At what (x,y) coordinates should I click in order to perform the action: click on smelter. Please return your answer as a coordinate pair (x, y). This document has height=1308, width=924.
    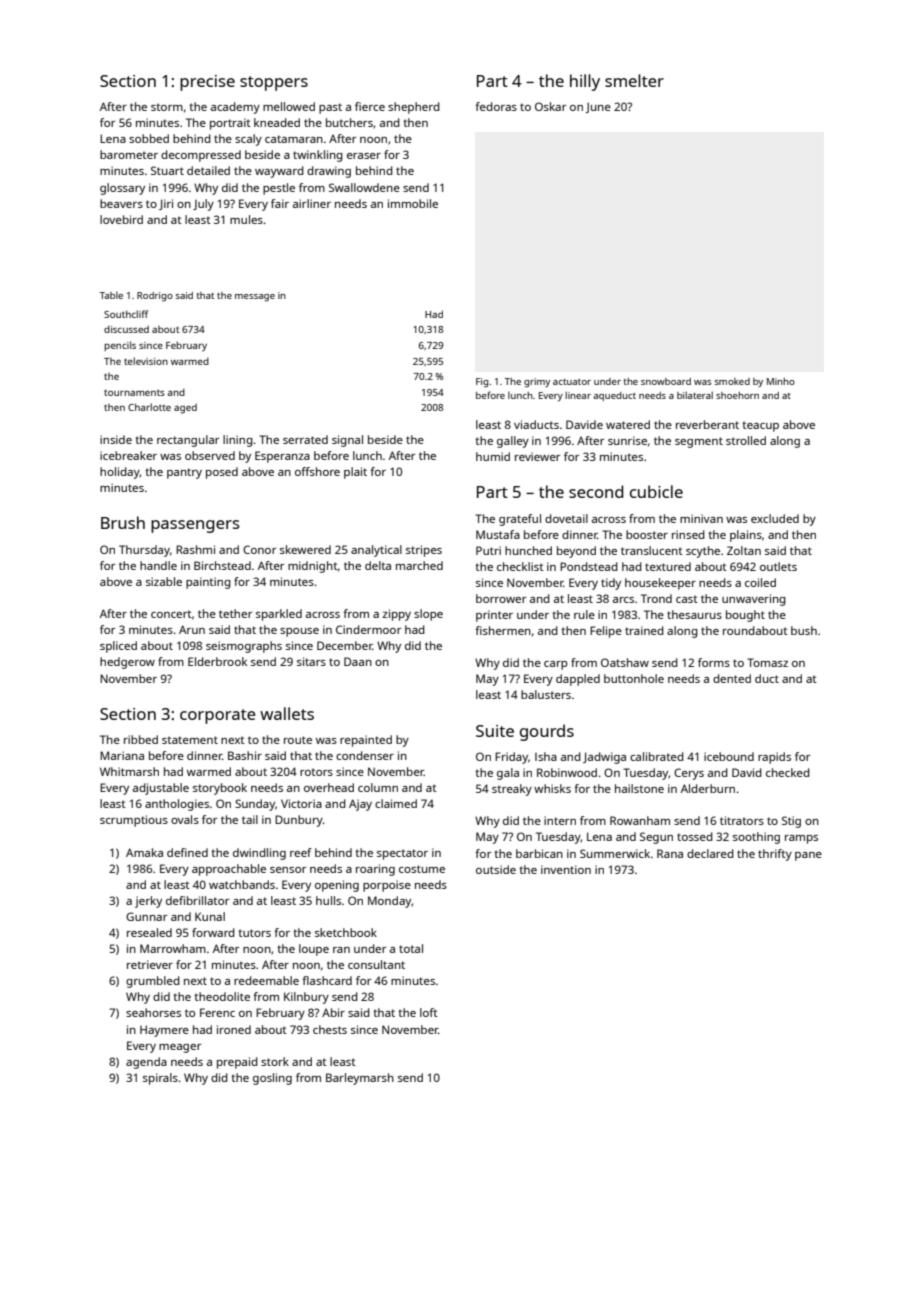
    Looking at the image, I should click on (634, 80).
